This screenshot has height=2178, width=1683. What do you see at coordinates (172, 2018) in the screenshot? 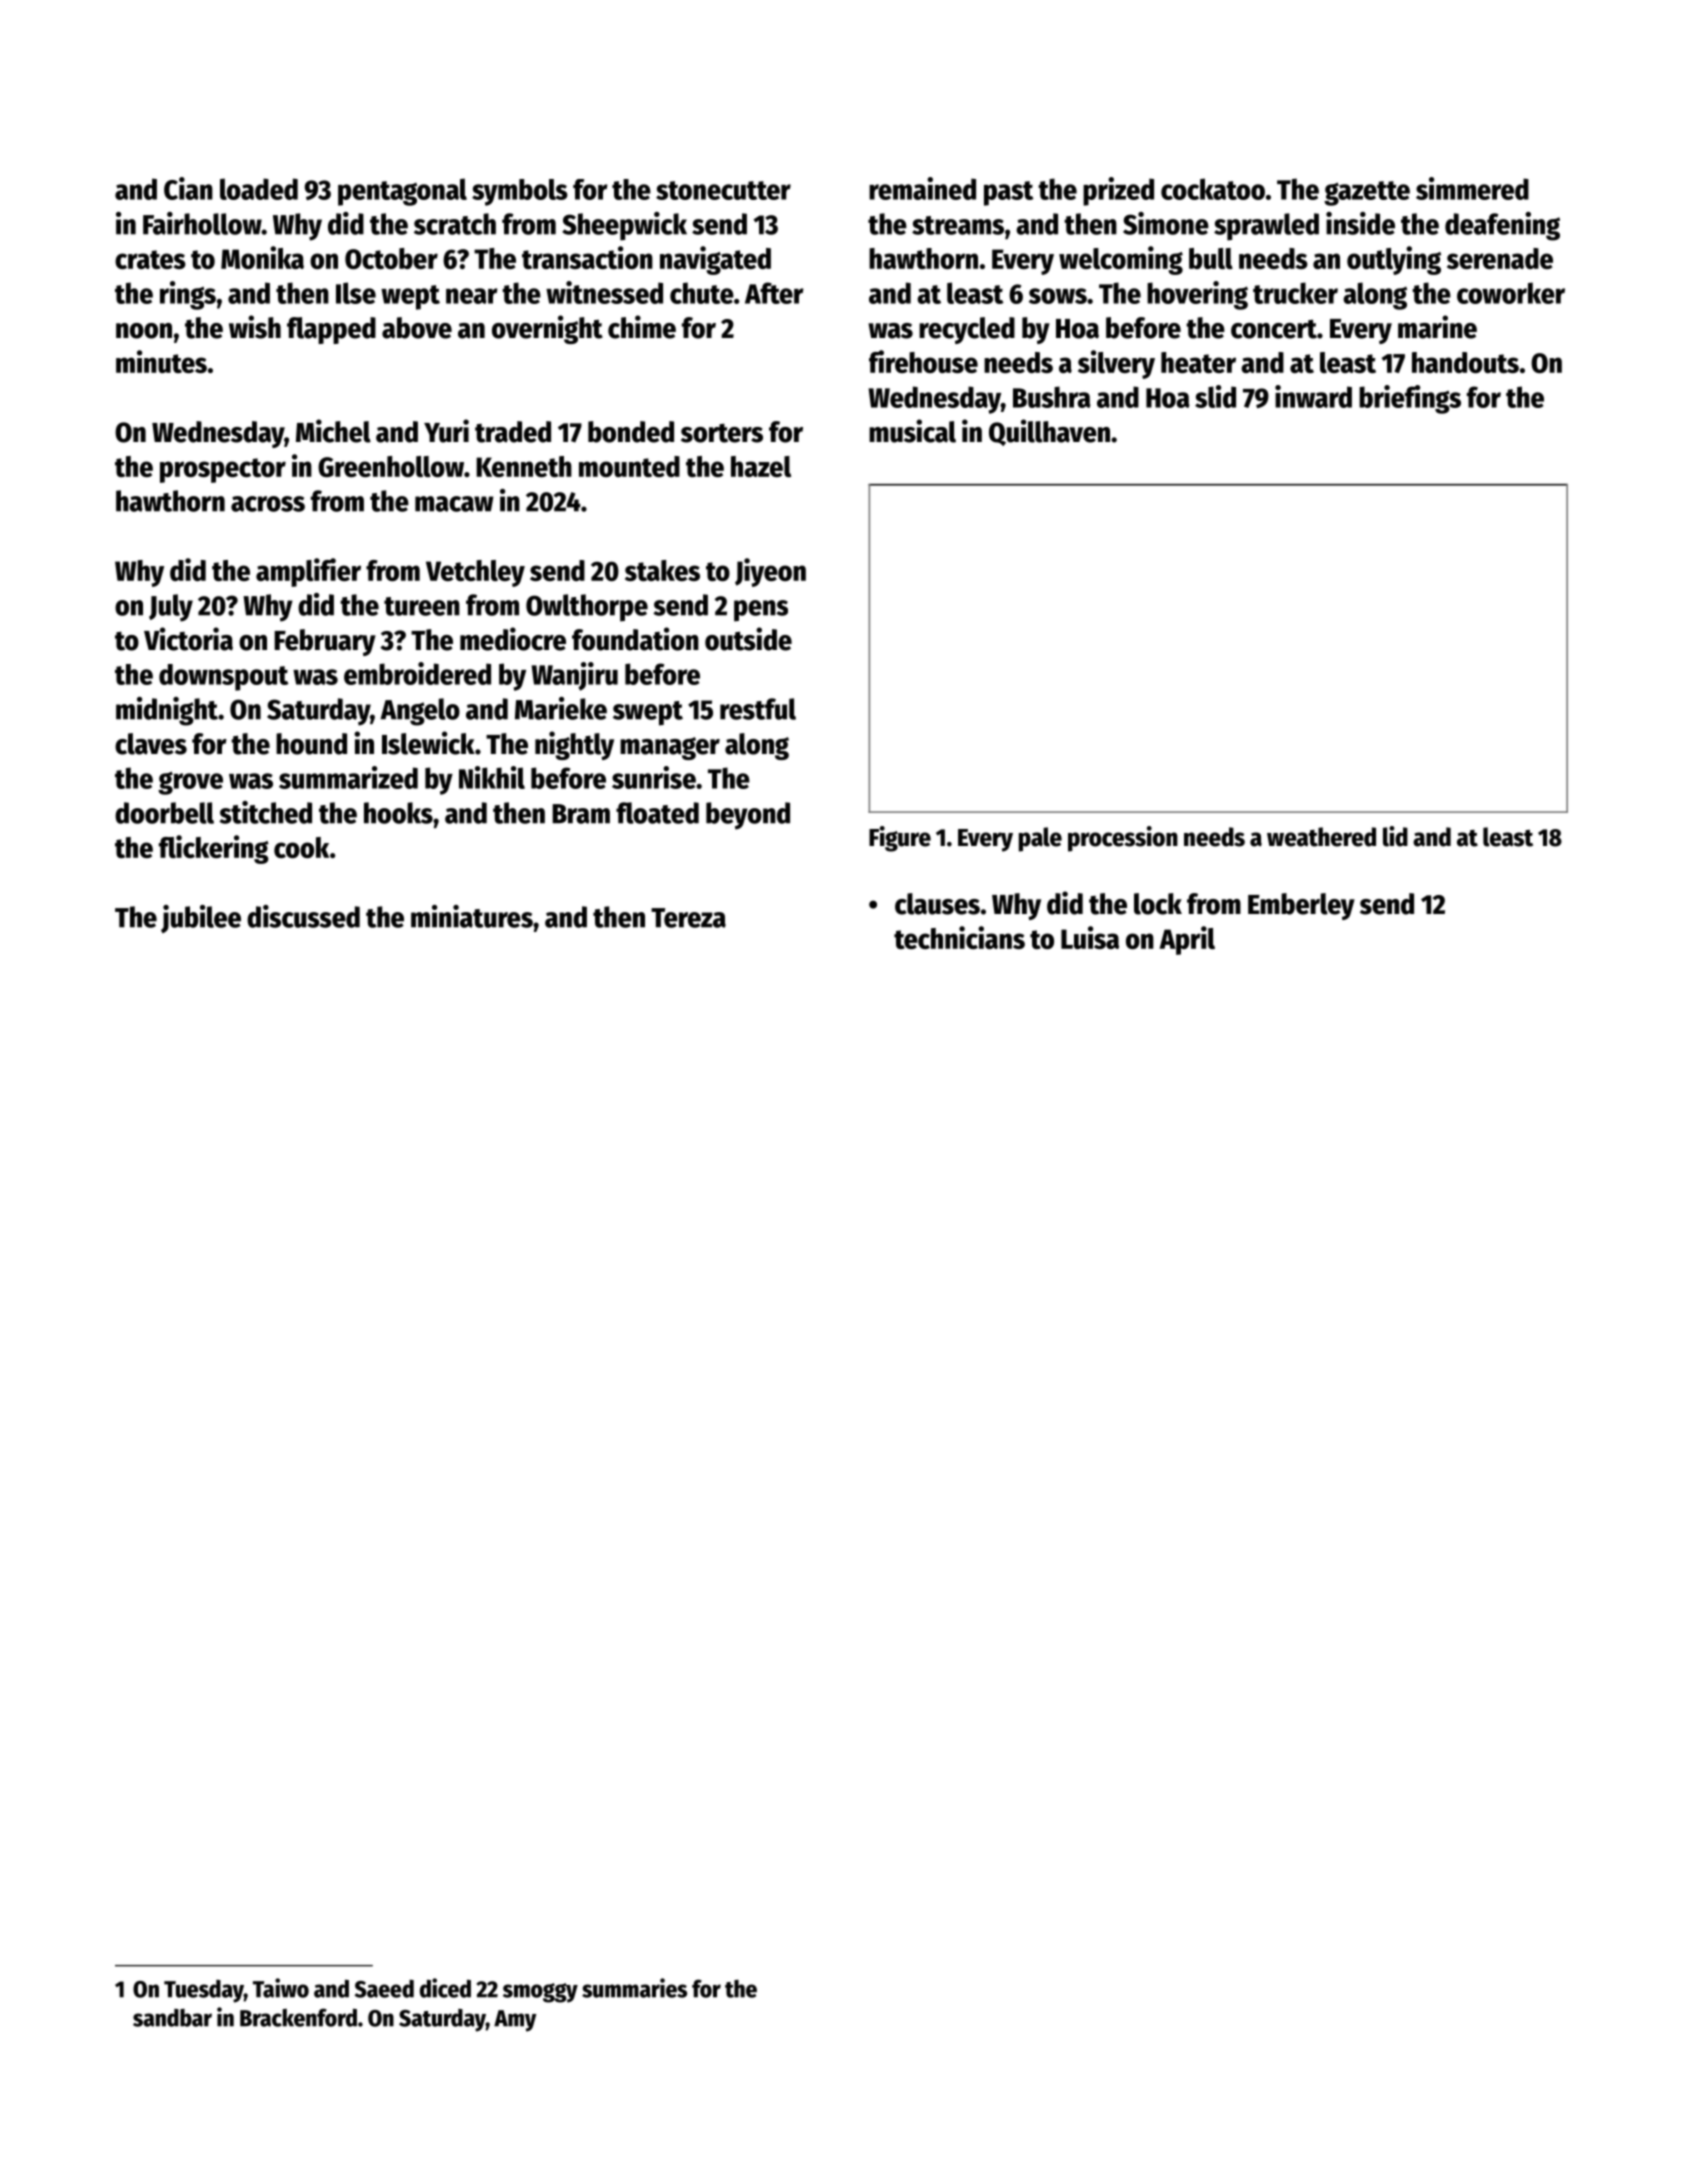
I see `sandbar` at bounding box center [172, 2018].
